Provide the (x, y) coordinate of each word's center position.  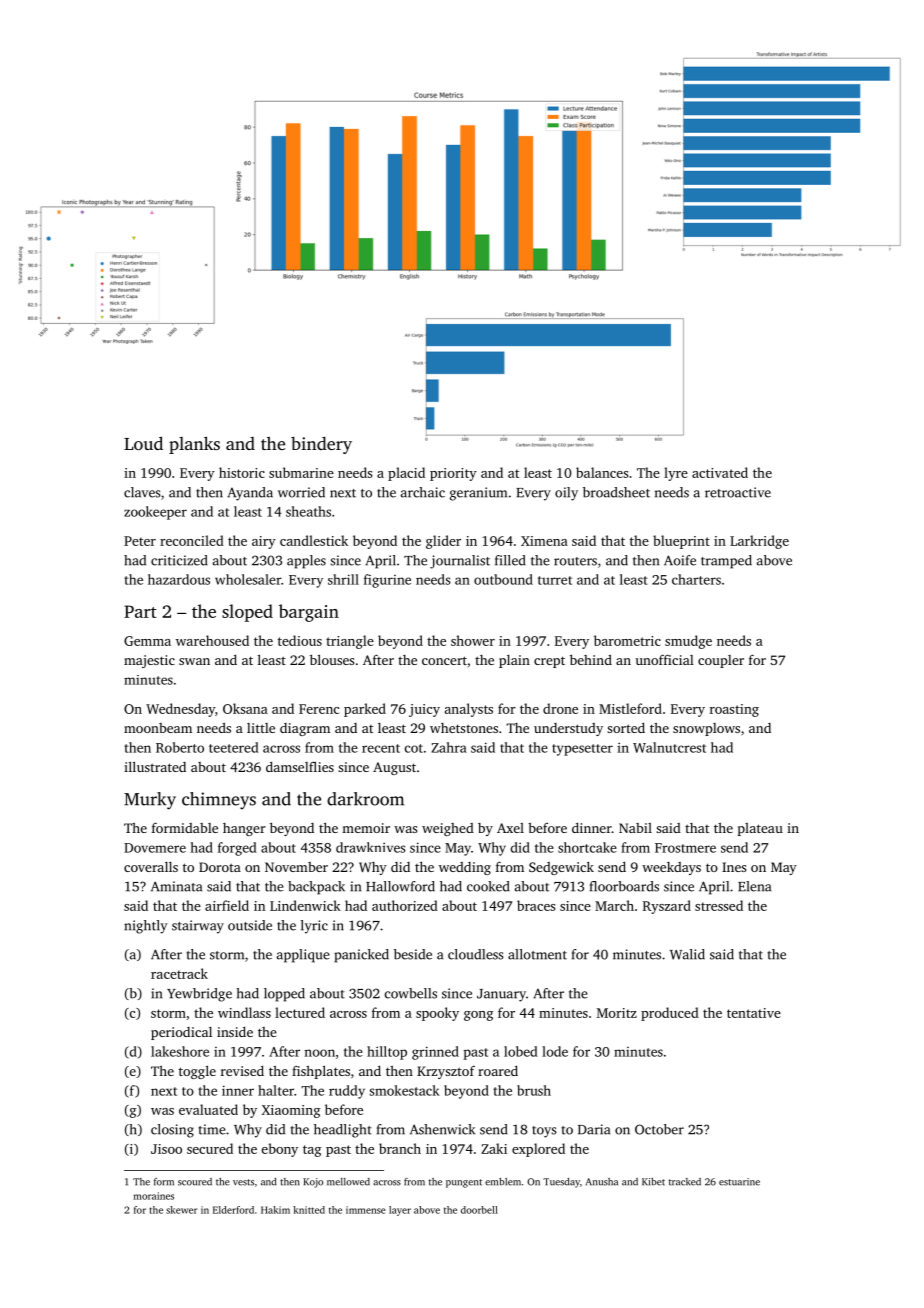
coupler (721, 661)
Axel (510, 828)
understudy (568, 729)
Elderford (233, 1210)
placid (406, 474)
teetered (234, 747)
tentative (754, 1013)
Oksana (245, 708)
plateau (760, 829)
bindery (321, 445)
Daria (594, 1129)
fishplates (321, 1072)
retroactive (738, 492)
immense (366, 1210)
